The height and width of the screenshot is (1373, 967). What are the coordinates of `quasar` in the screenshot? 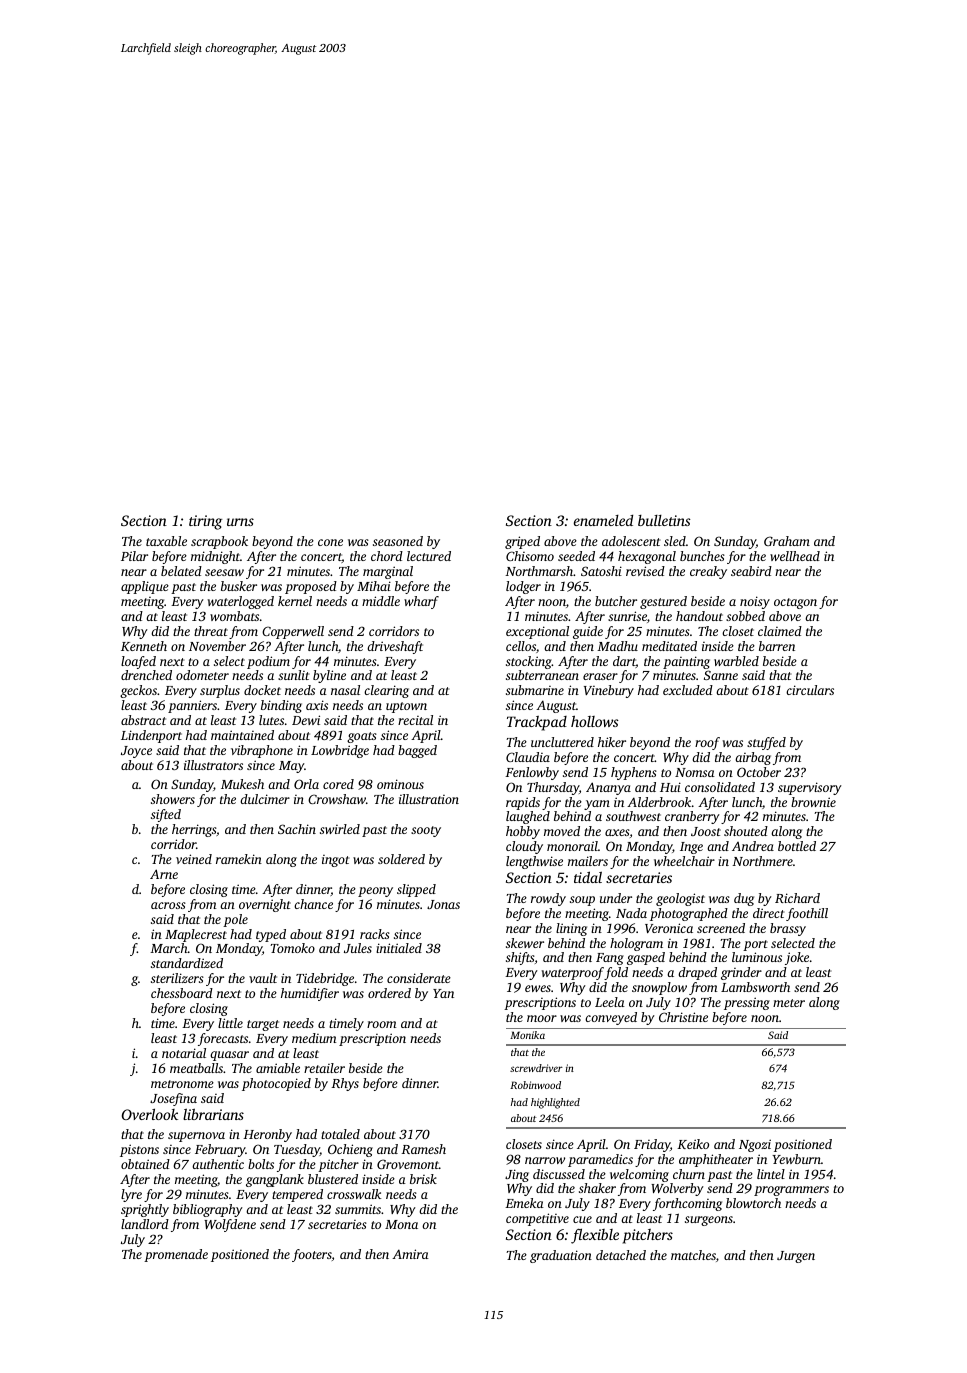 It's located at (229, 1056).
